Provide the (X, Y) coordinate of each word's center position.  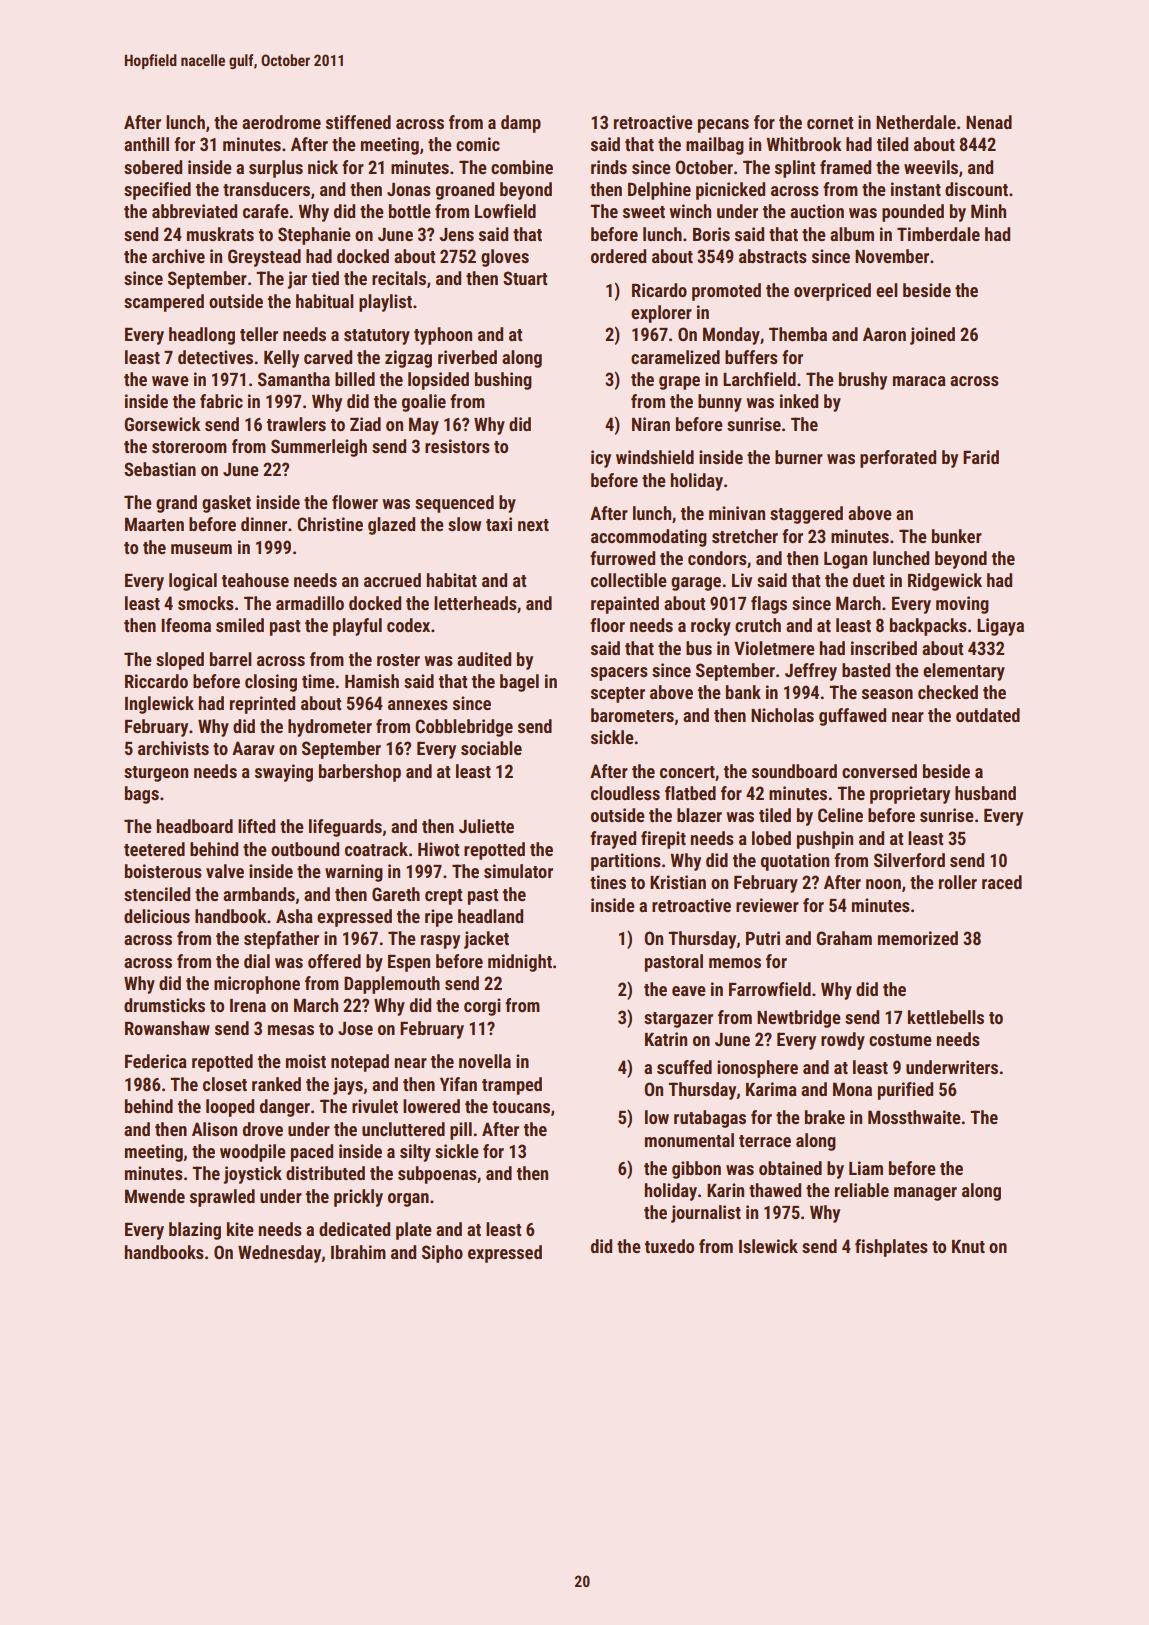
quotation (795, 862)
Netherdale (916, 122)
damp (521, 124)
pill (461, 1131)
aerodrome (281, 122)
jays (348, 1086)
